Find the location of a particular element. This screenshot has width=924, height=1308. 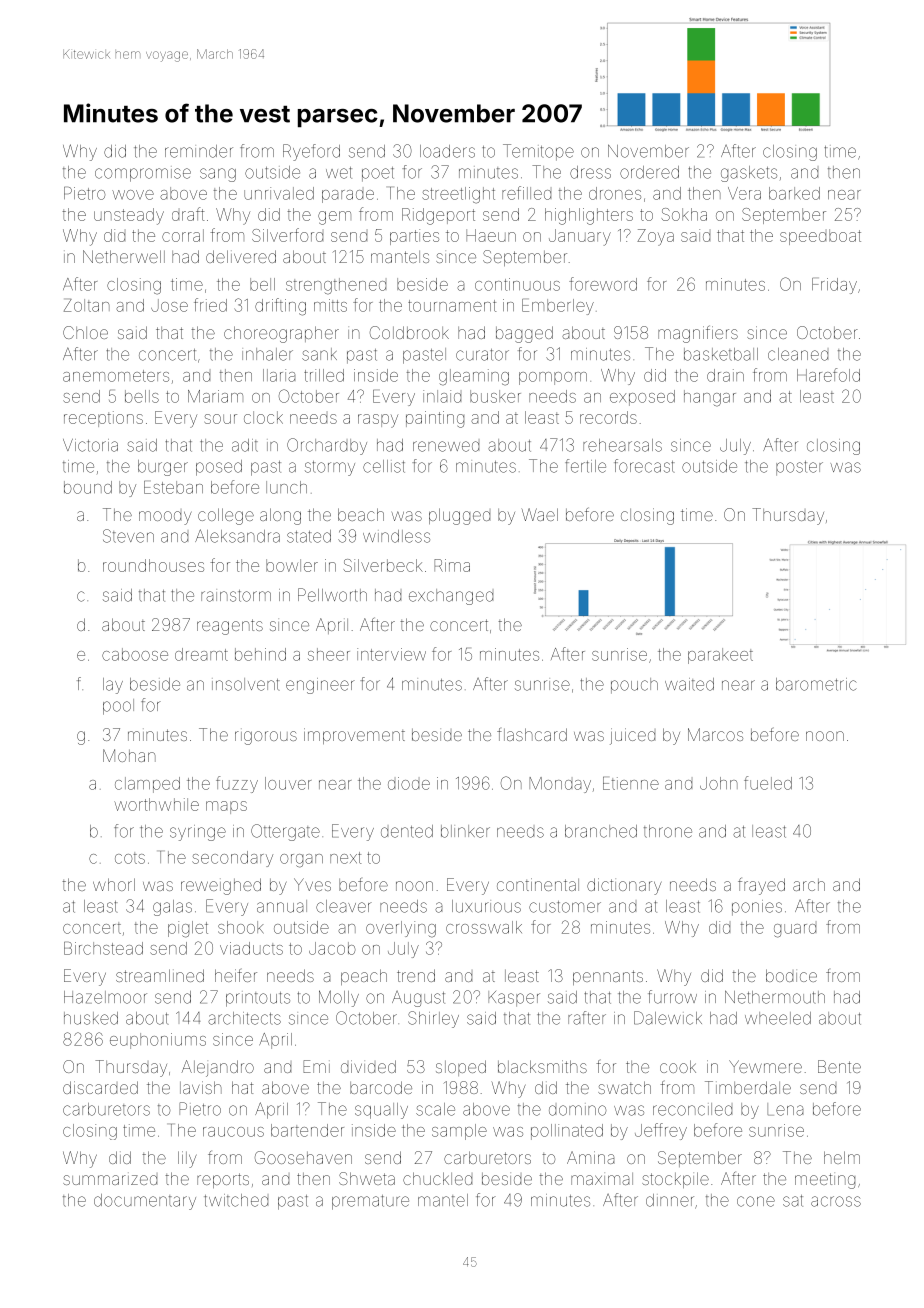

premature is located at coordinates (370, 1202).
